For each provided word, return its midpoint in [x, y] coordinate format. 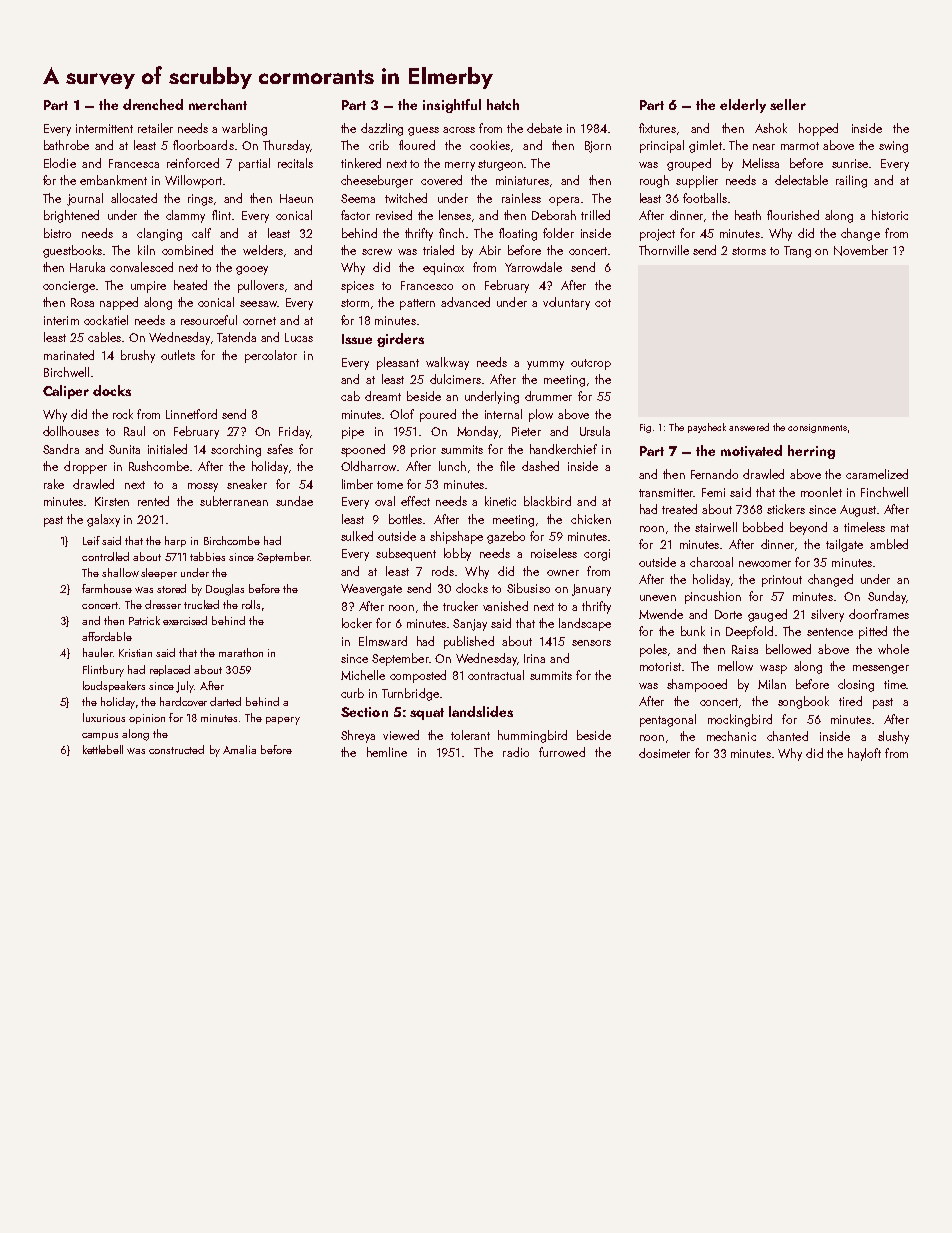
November [861, 250]
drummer [548, 396]
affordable [107, 636]
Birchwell [66, 372]
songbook [803, 702]
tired [850, 701]
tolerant [470, 735]
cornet [259, 321]
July [185, 687]
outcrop [591, 364]
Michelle [363, 675]
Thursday [286, 146]
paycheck [707, 428]
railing [851, 181]
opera [564, 201]
